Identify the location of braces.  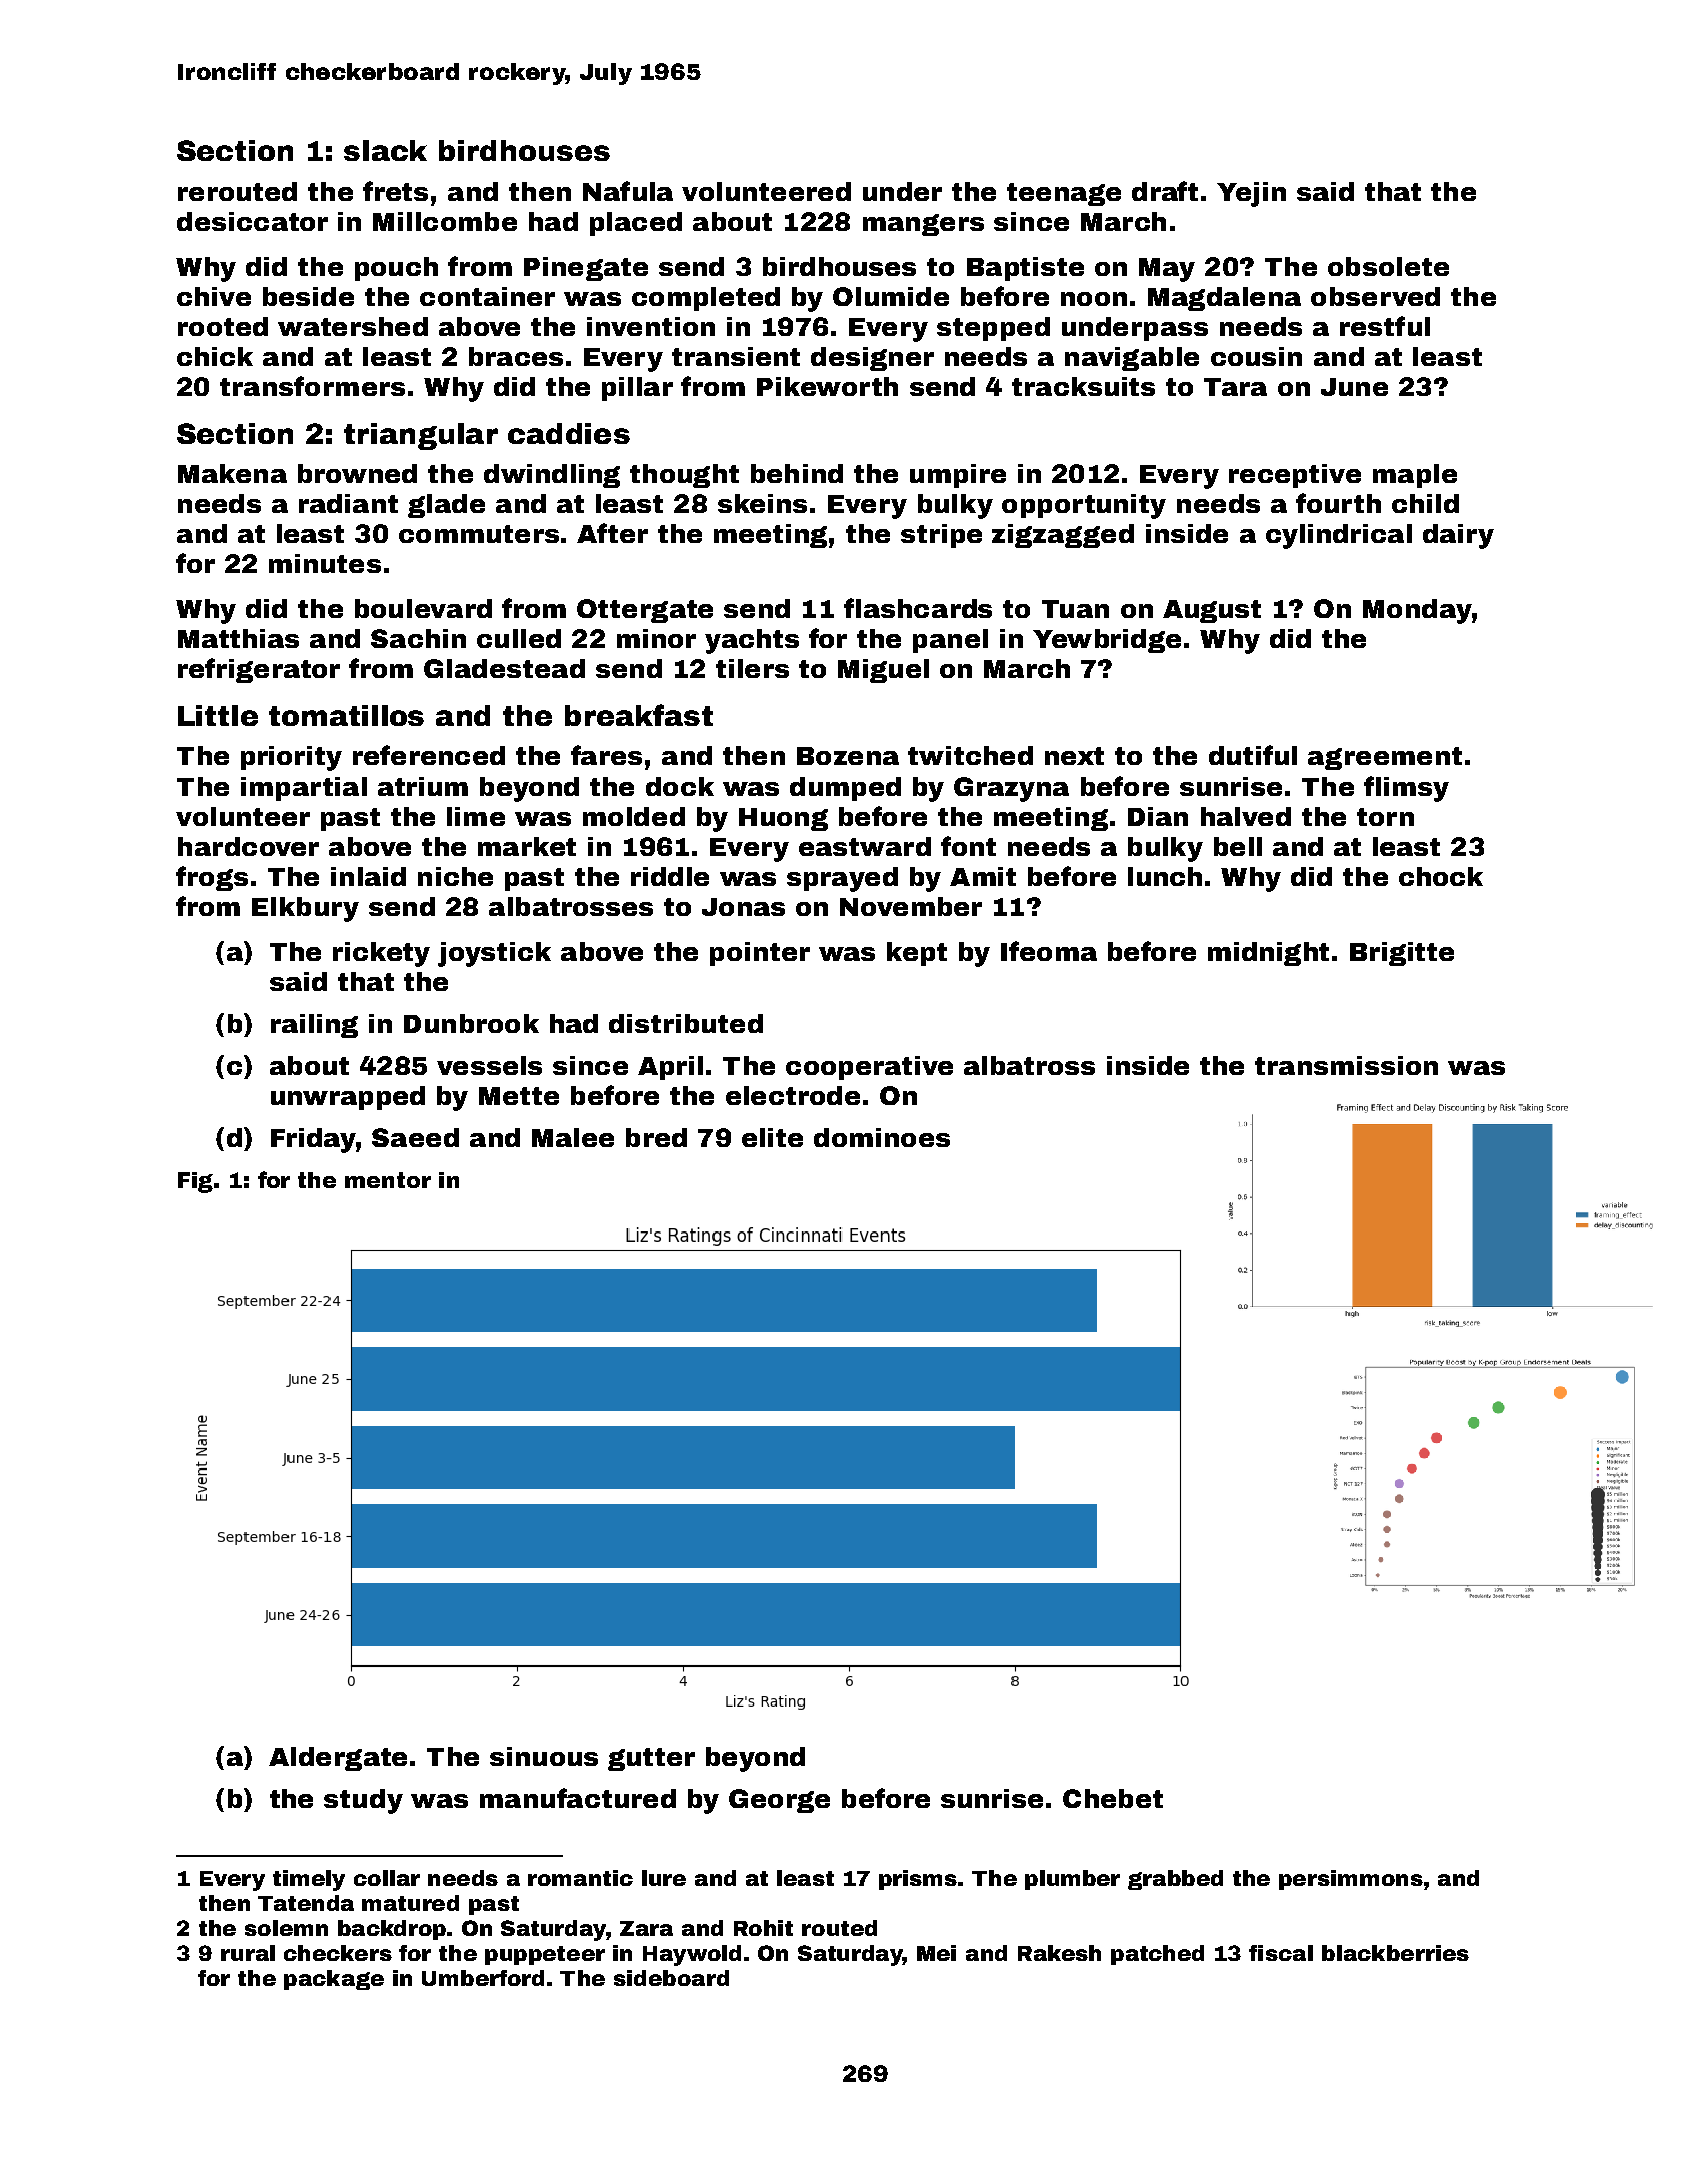
(516, 356).
